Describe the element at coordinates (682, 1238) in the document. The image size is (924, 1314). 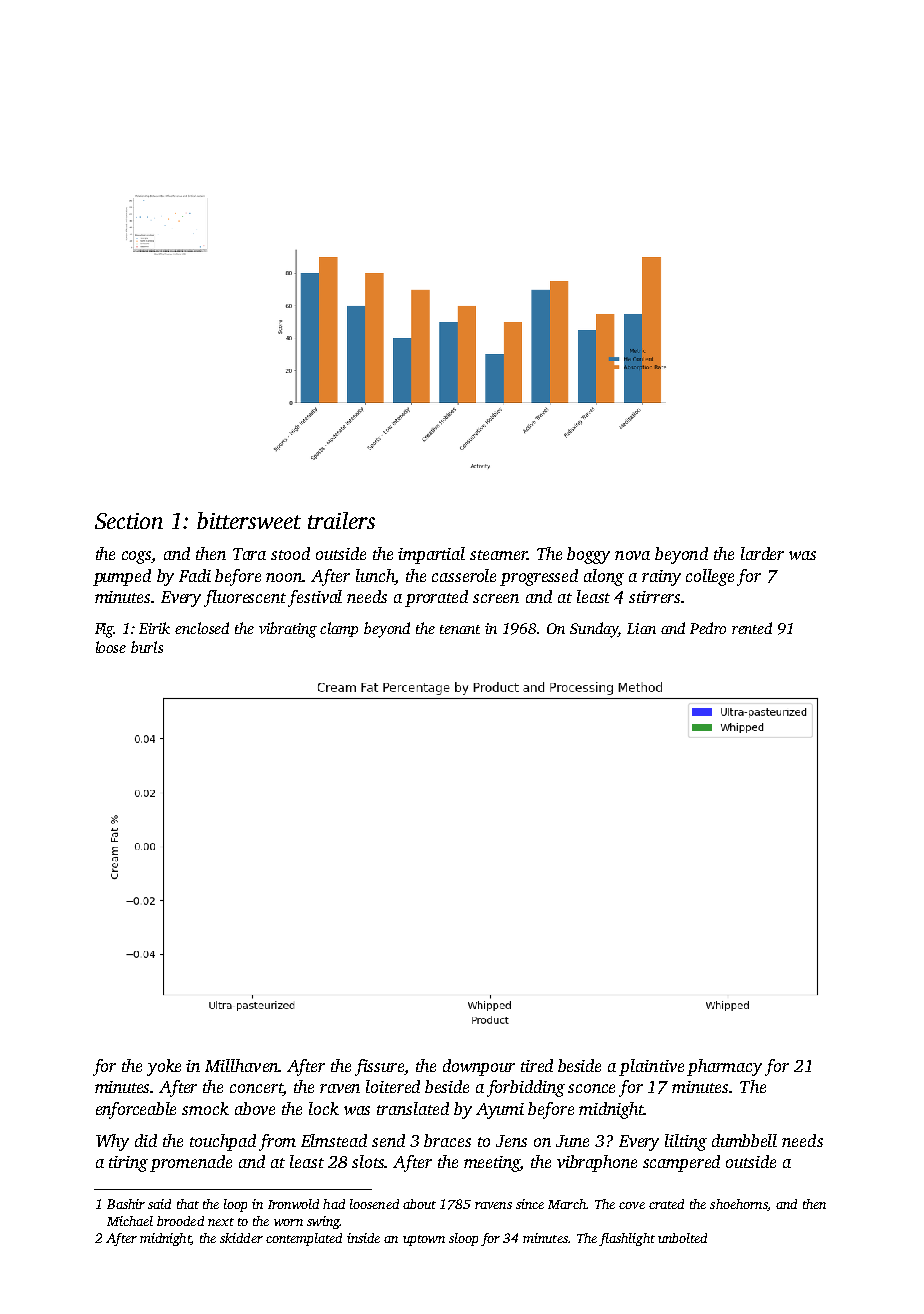
I see `unbolted` at that location.
